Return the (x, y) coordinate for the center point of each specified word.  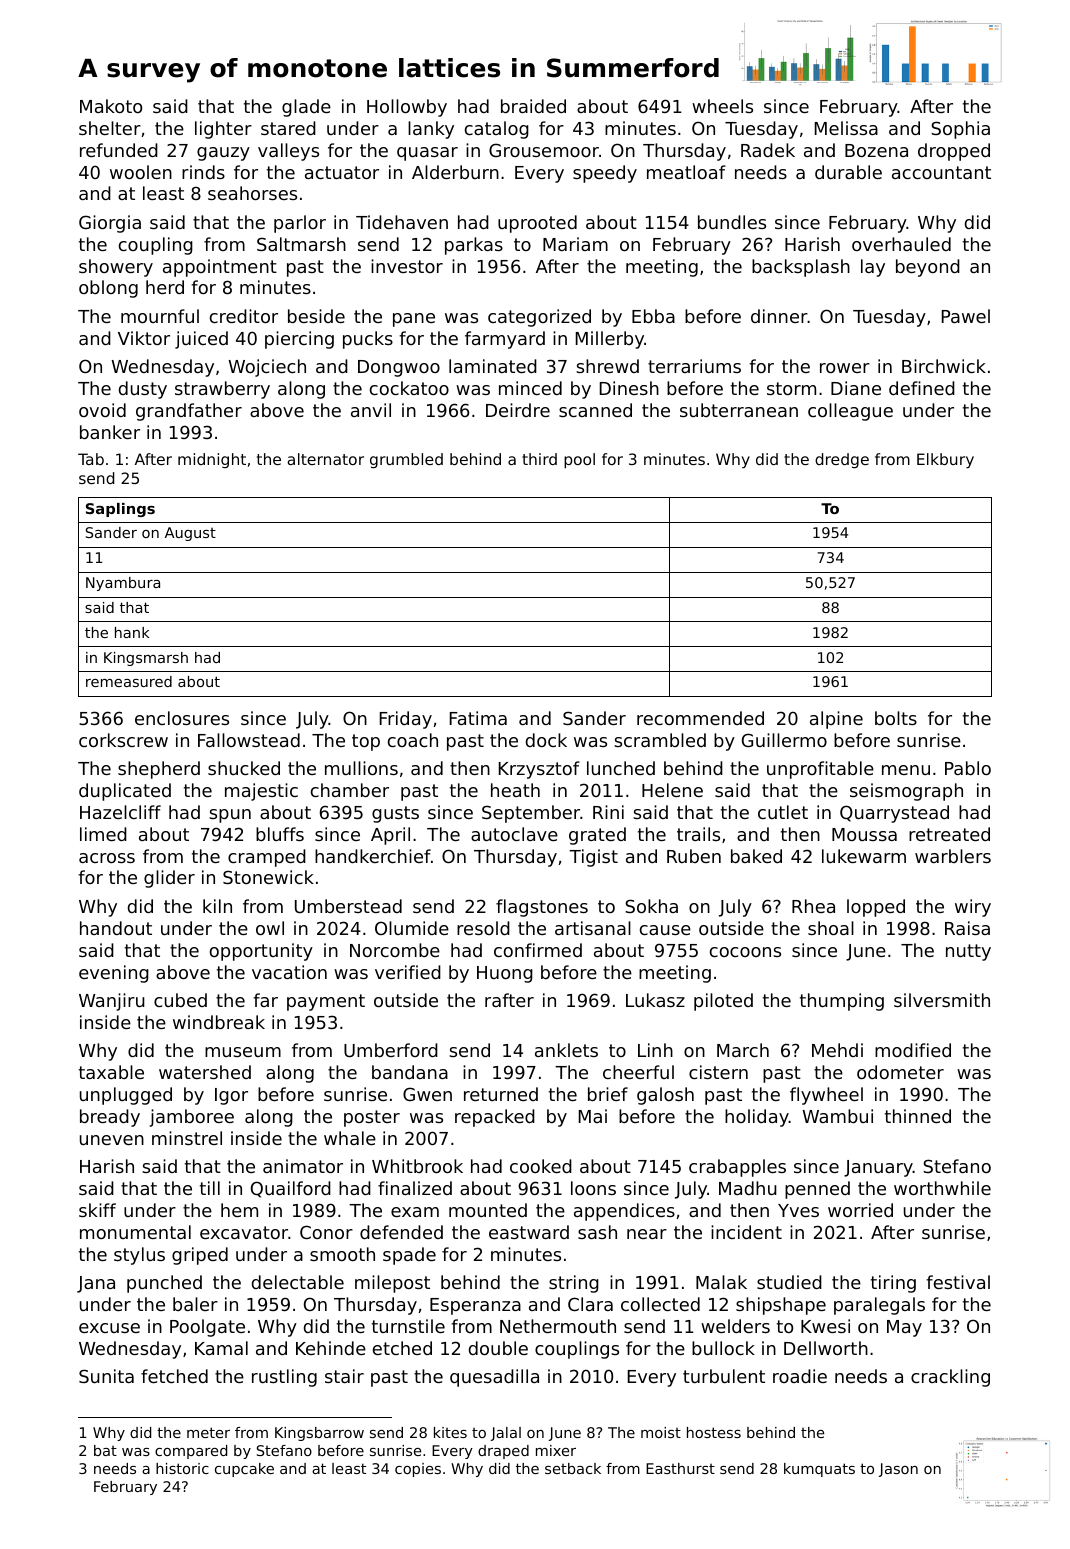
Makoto (111, 106)
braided (533, 106)
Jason (898, 1470)
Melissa (846, 128)
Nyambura (123, 584)
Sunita (106, 1376)
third (539, 459)
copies (418, 1470)
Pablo (968, 768)
